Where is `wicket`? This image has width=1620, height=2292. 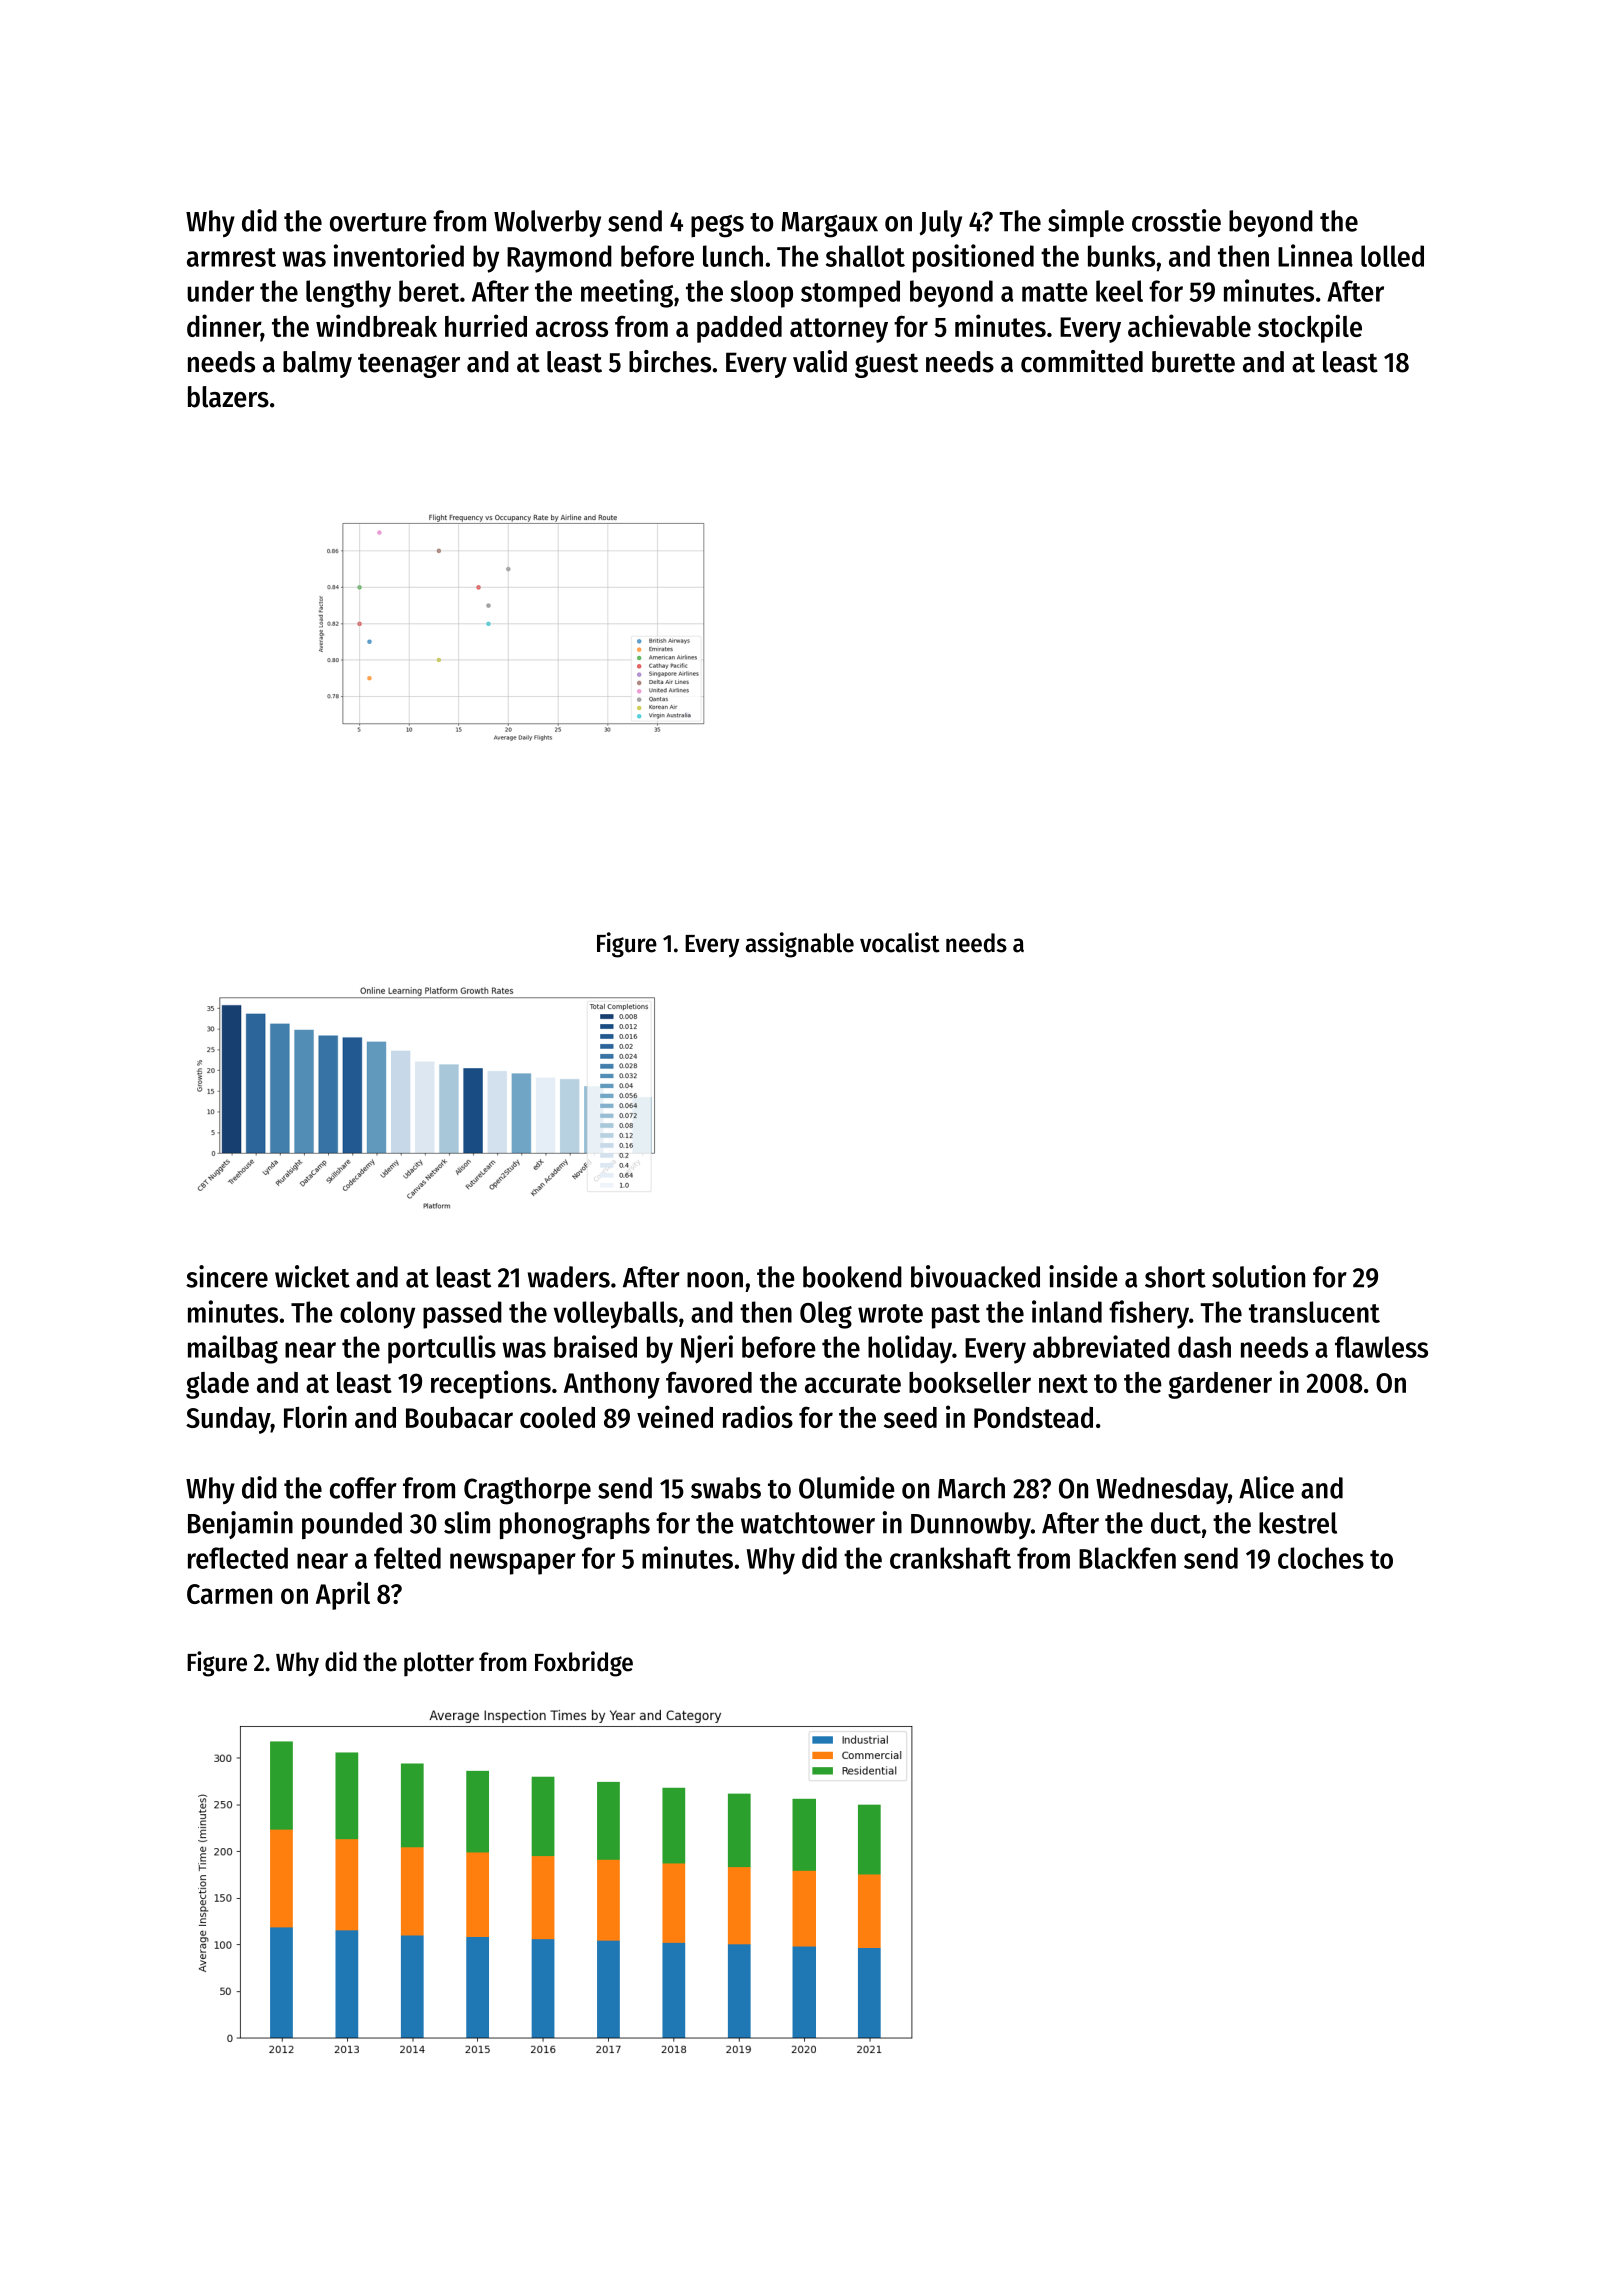
wicket is located at coordinates (312, 1276).
